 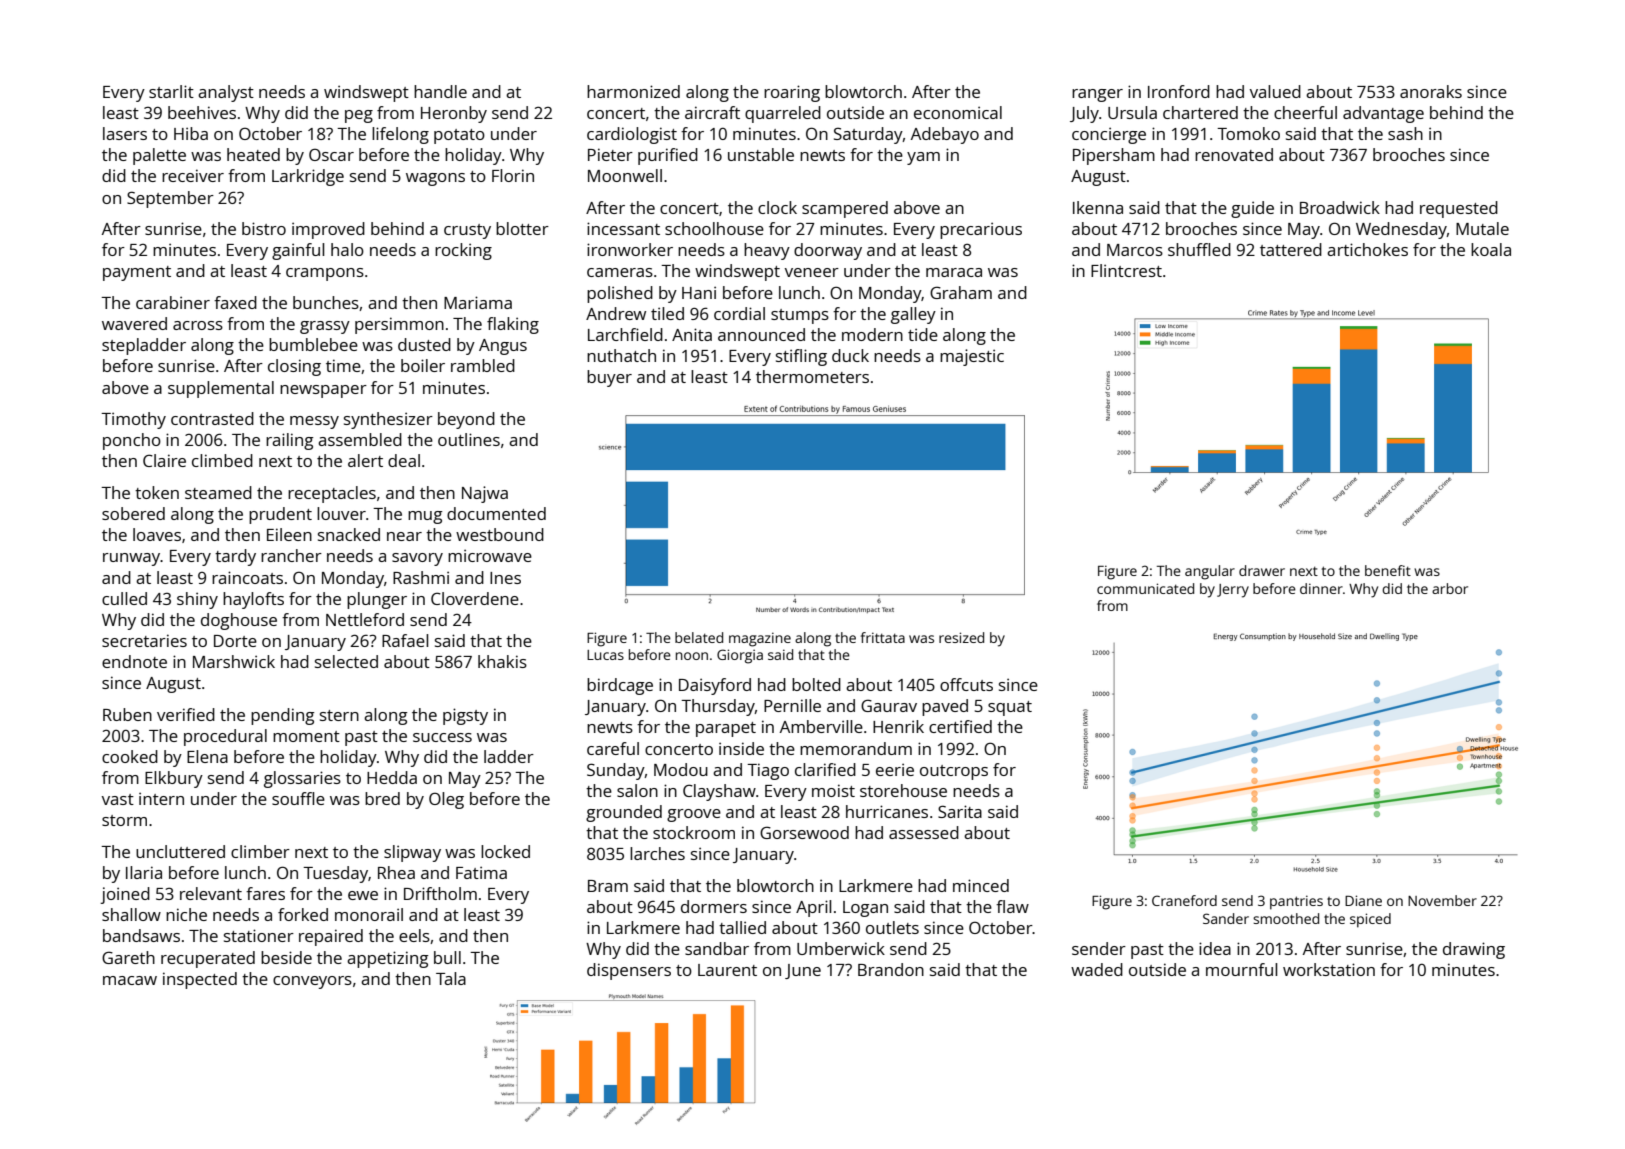 What do you see at coordinates (294, 367) in the document?
I see `closing` at bounding box center [294, 367].
